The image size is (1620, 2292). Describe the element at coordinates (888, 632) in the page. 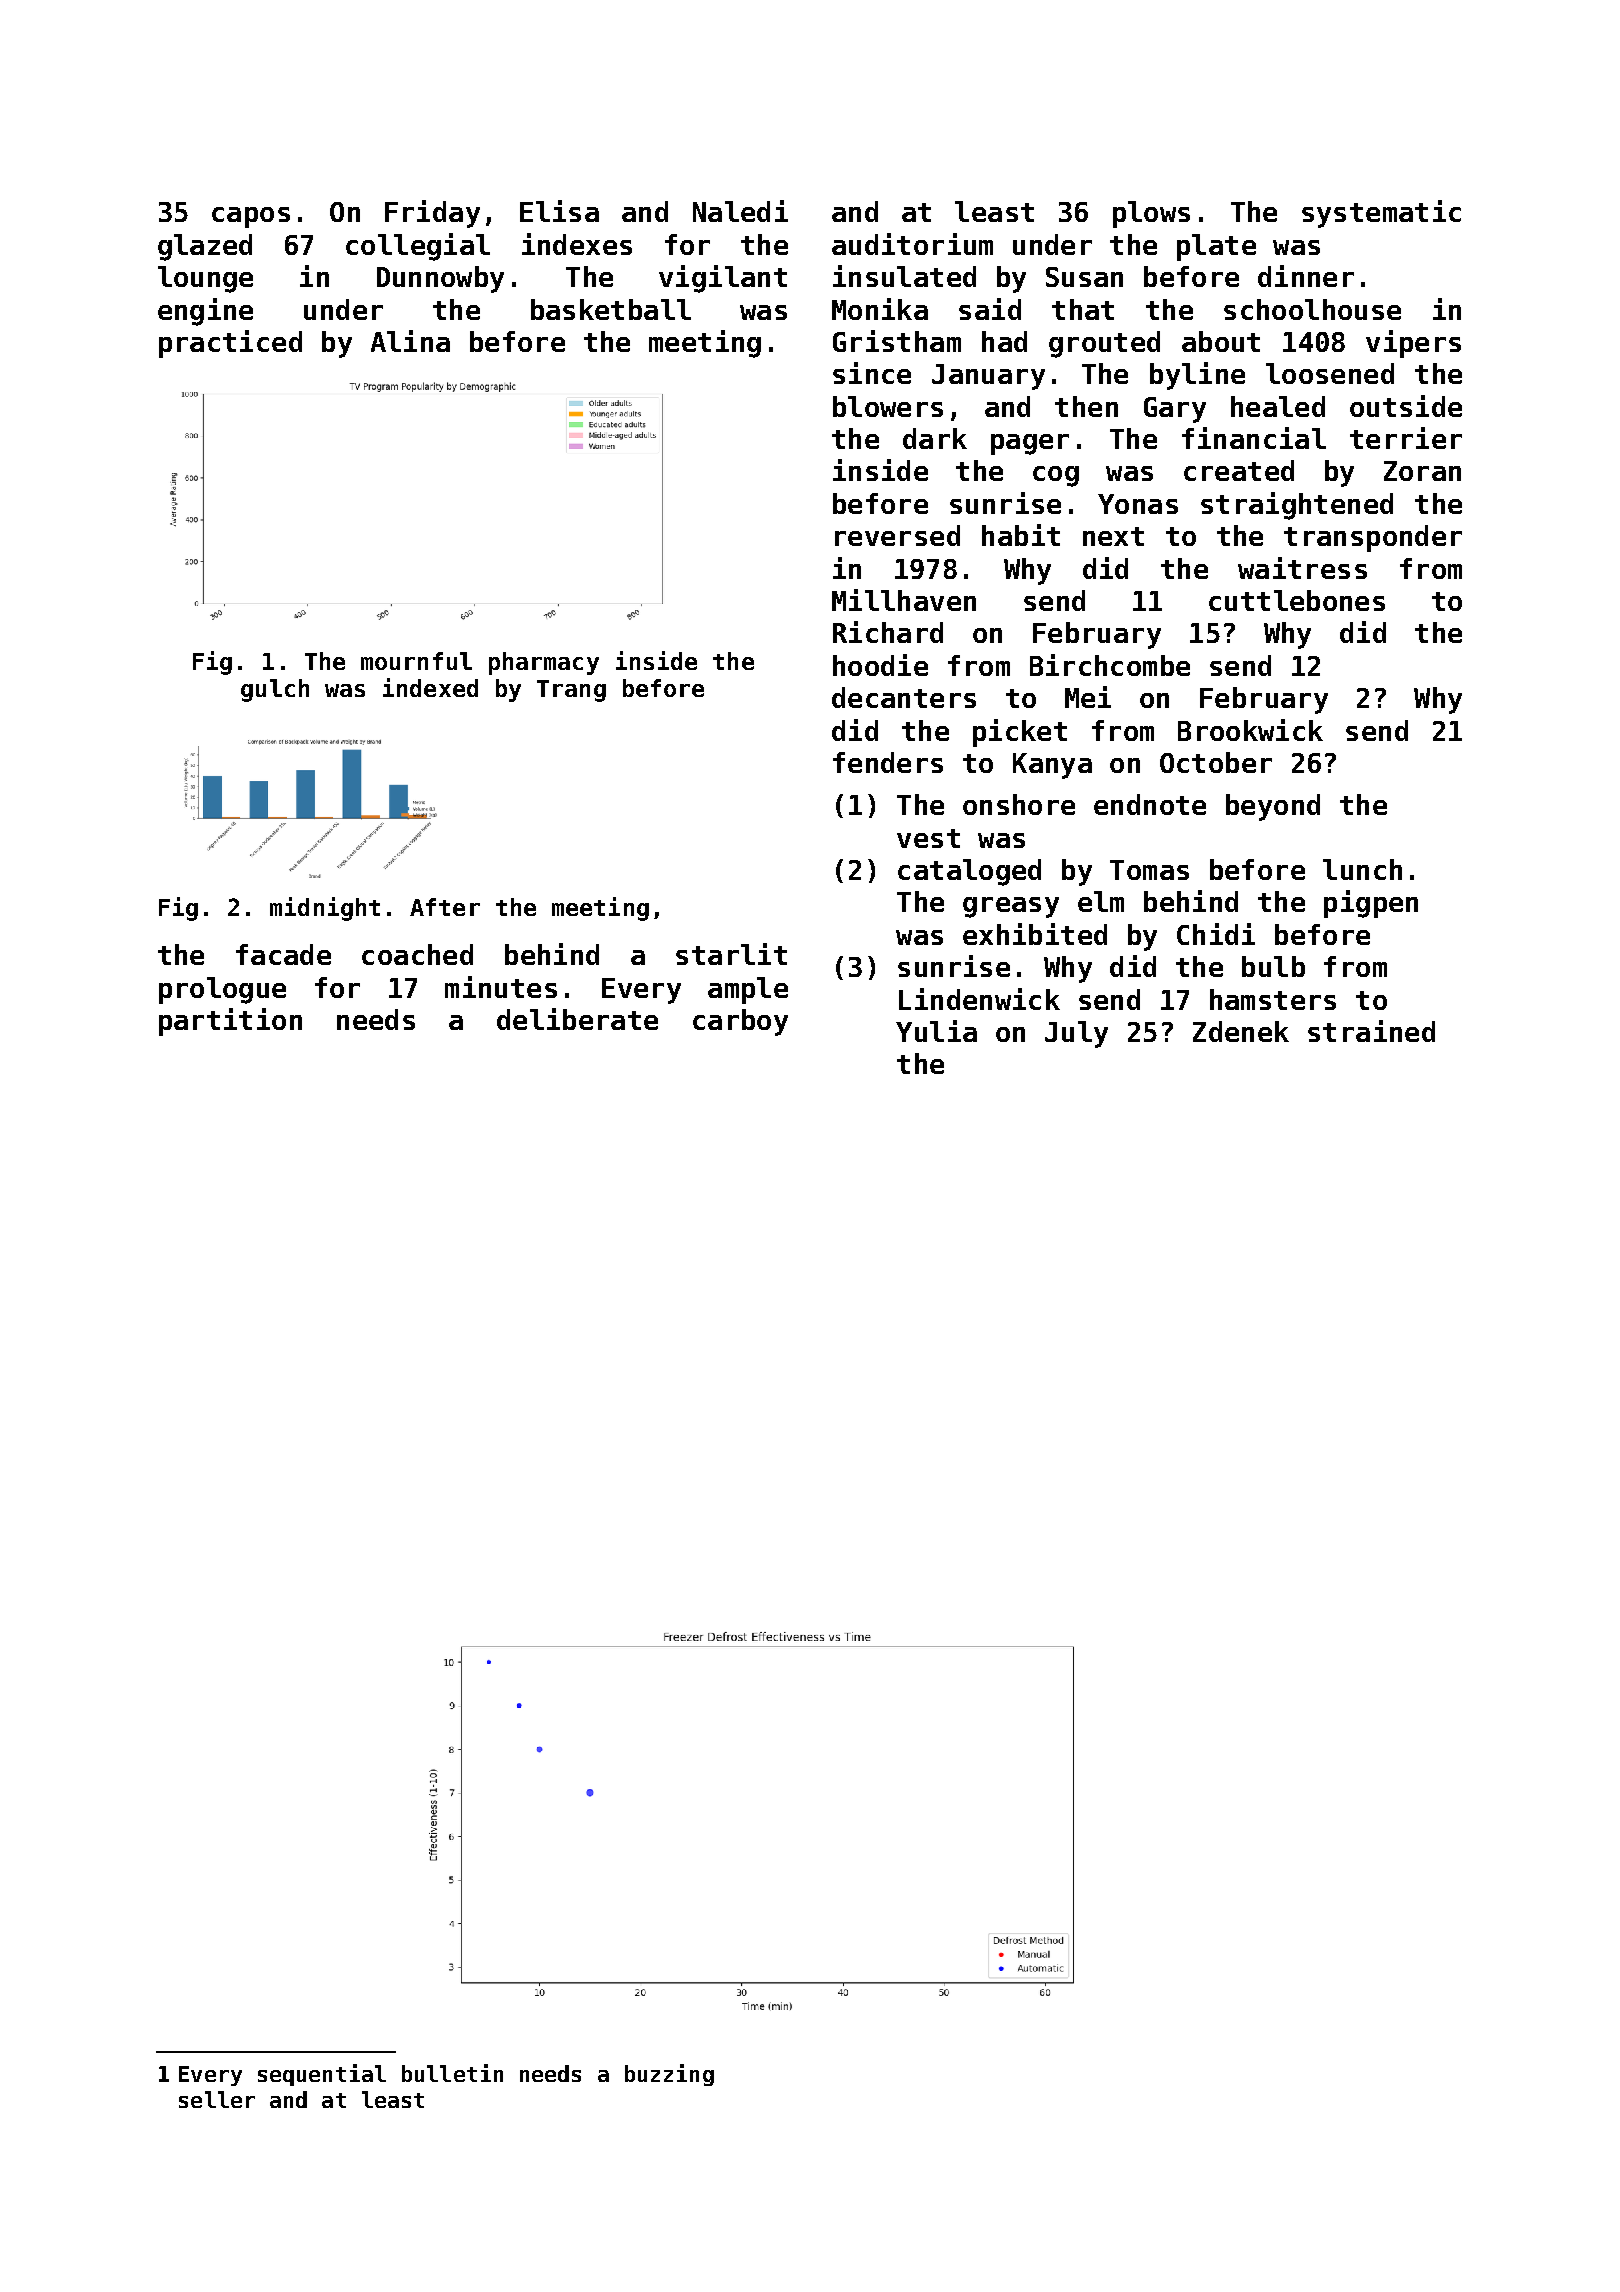

I see `Richard` at that location.
